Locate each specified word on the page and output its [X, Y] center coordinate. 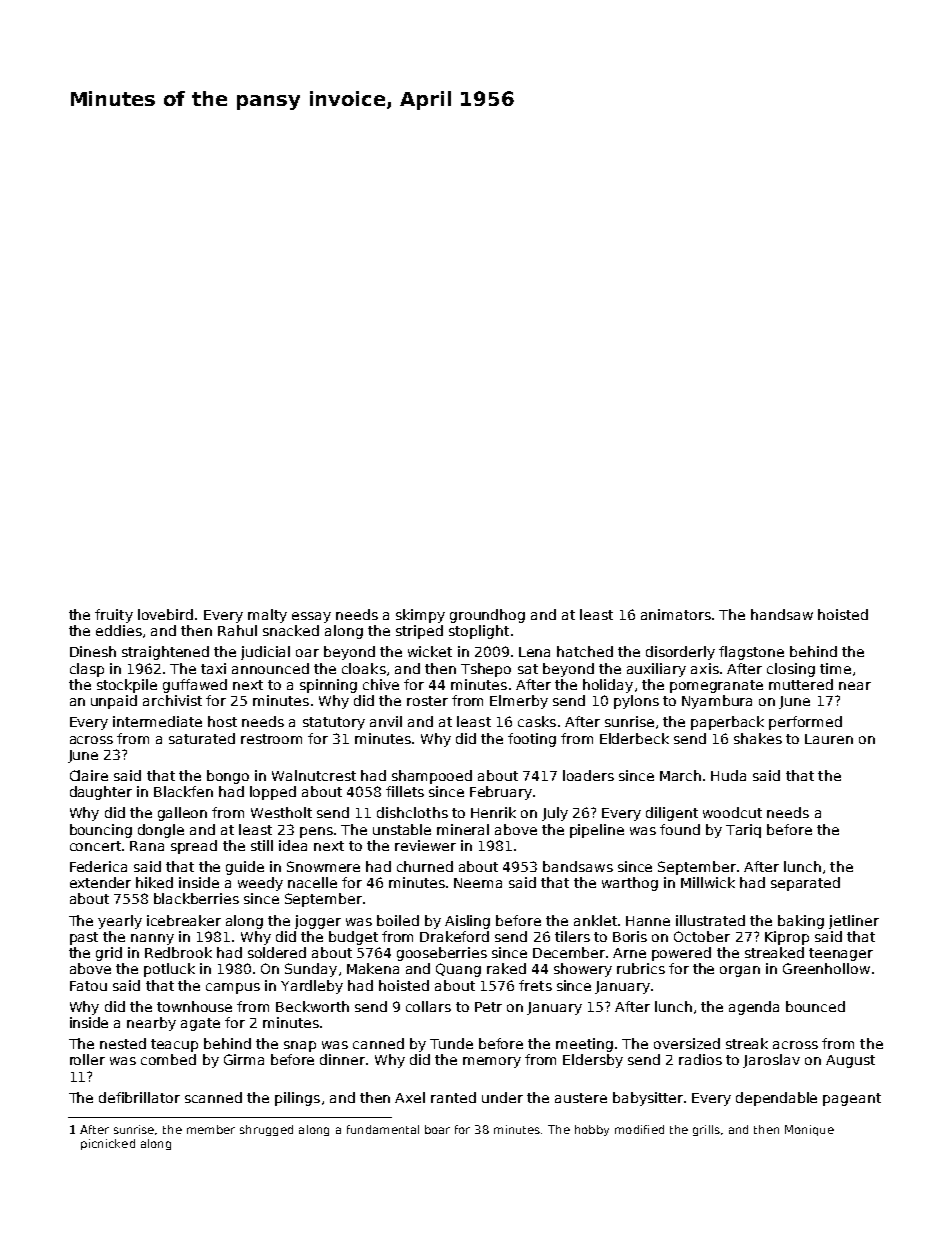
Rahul [237, 630]
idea [293, 845]
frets [535, 985]
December [569, 952]
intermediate [157, 721]
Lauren [829, 739]
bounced [815, 1006]
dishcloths [412, 812]
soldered [277, 952]
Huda [728, 775]
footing [532, 740]
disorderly [680, 653]
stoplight [479, 632]
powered [681, 954]
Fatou [88, 986]
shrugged [266, 1130]
